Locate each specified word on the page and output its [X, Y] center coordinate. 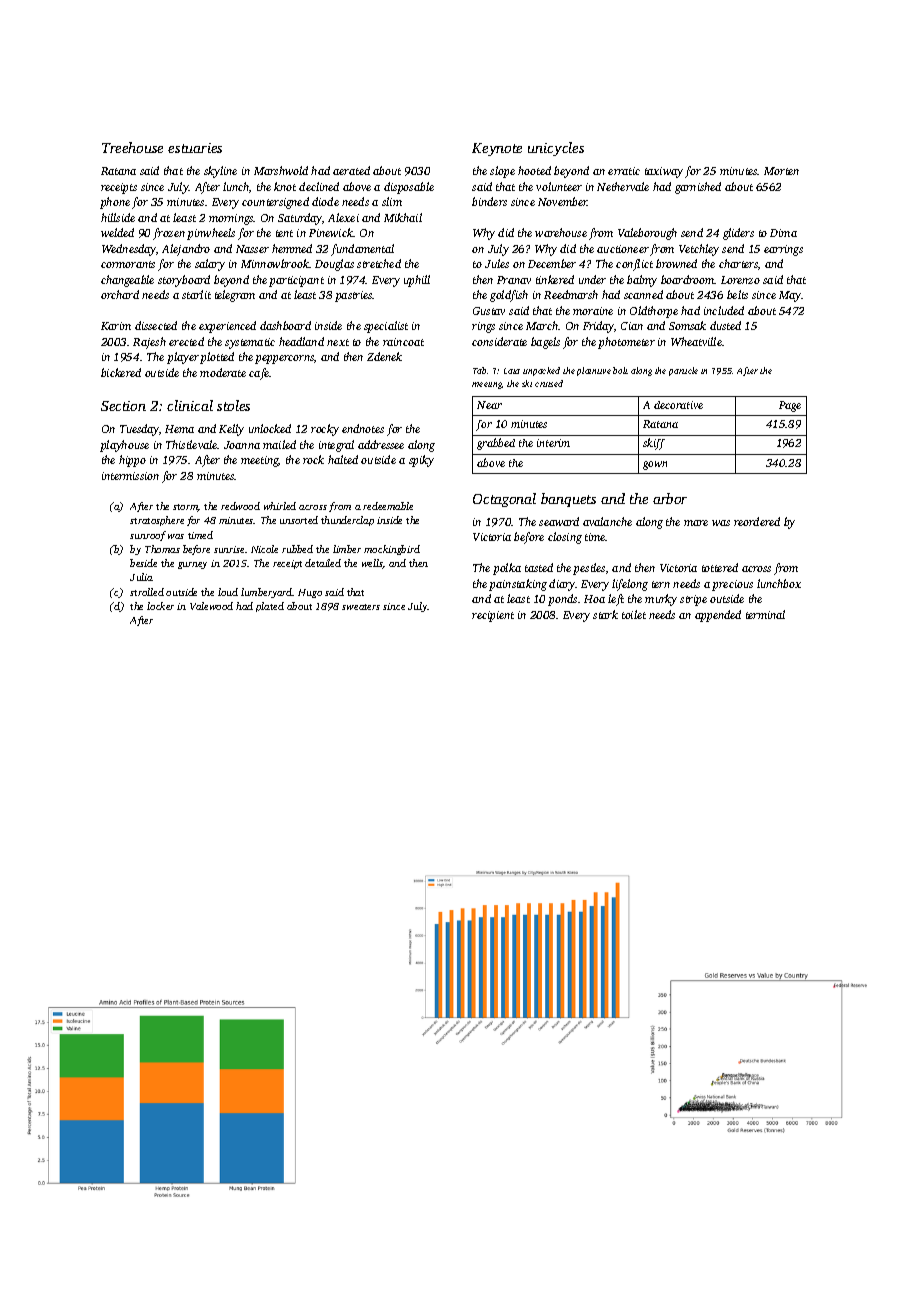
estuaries [195, 148]
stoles [233, 405]
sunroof [148, 536]
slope [502, 172]
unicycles [556, 149]
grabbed [496, 444]
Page [790, 406]
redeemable [388, 506]
